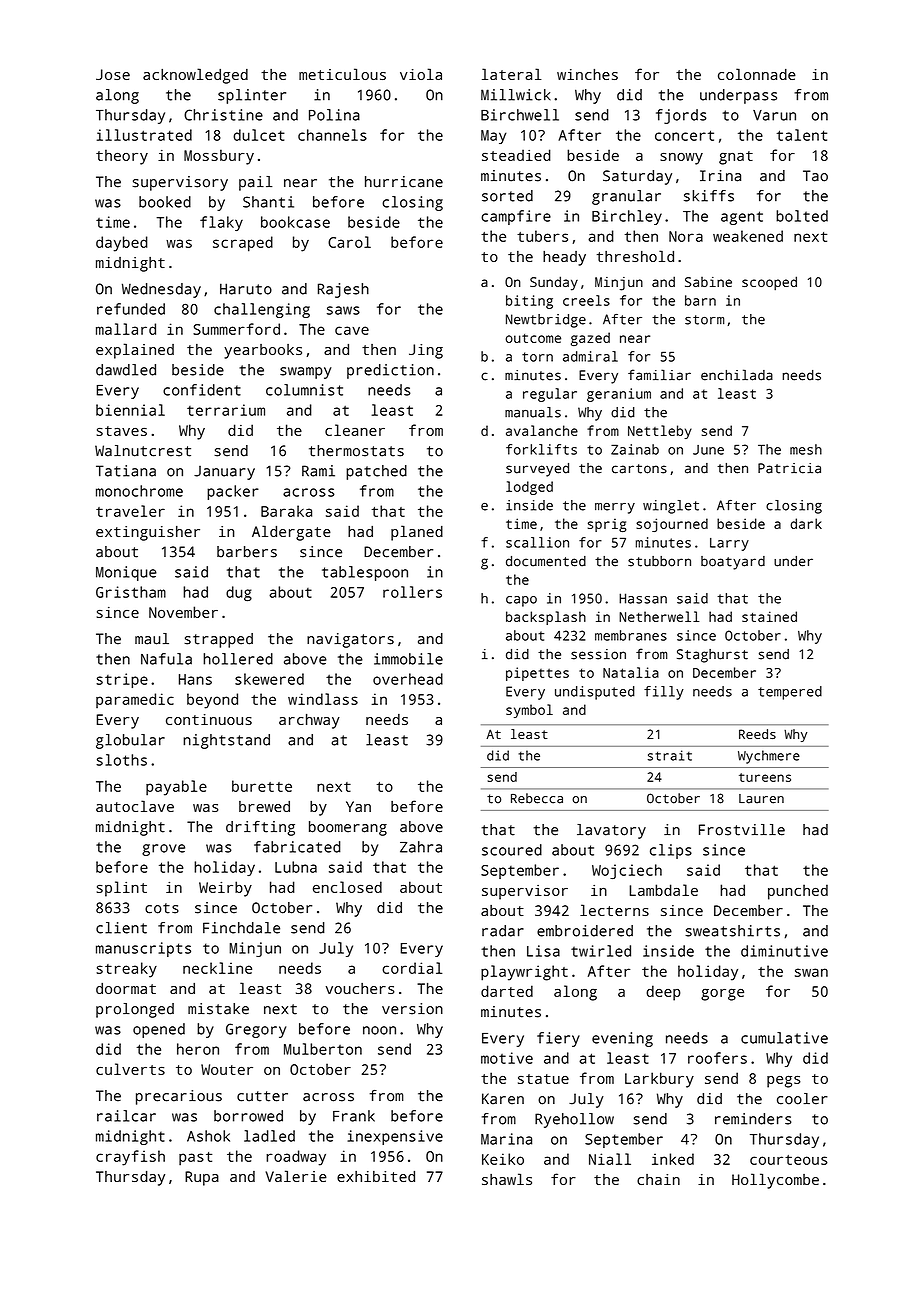  Describe the element at coordinates (342, 74) in the document. I see `meticulous` at that location.
